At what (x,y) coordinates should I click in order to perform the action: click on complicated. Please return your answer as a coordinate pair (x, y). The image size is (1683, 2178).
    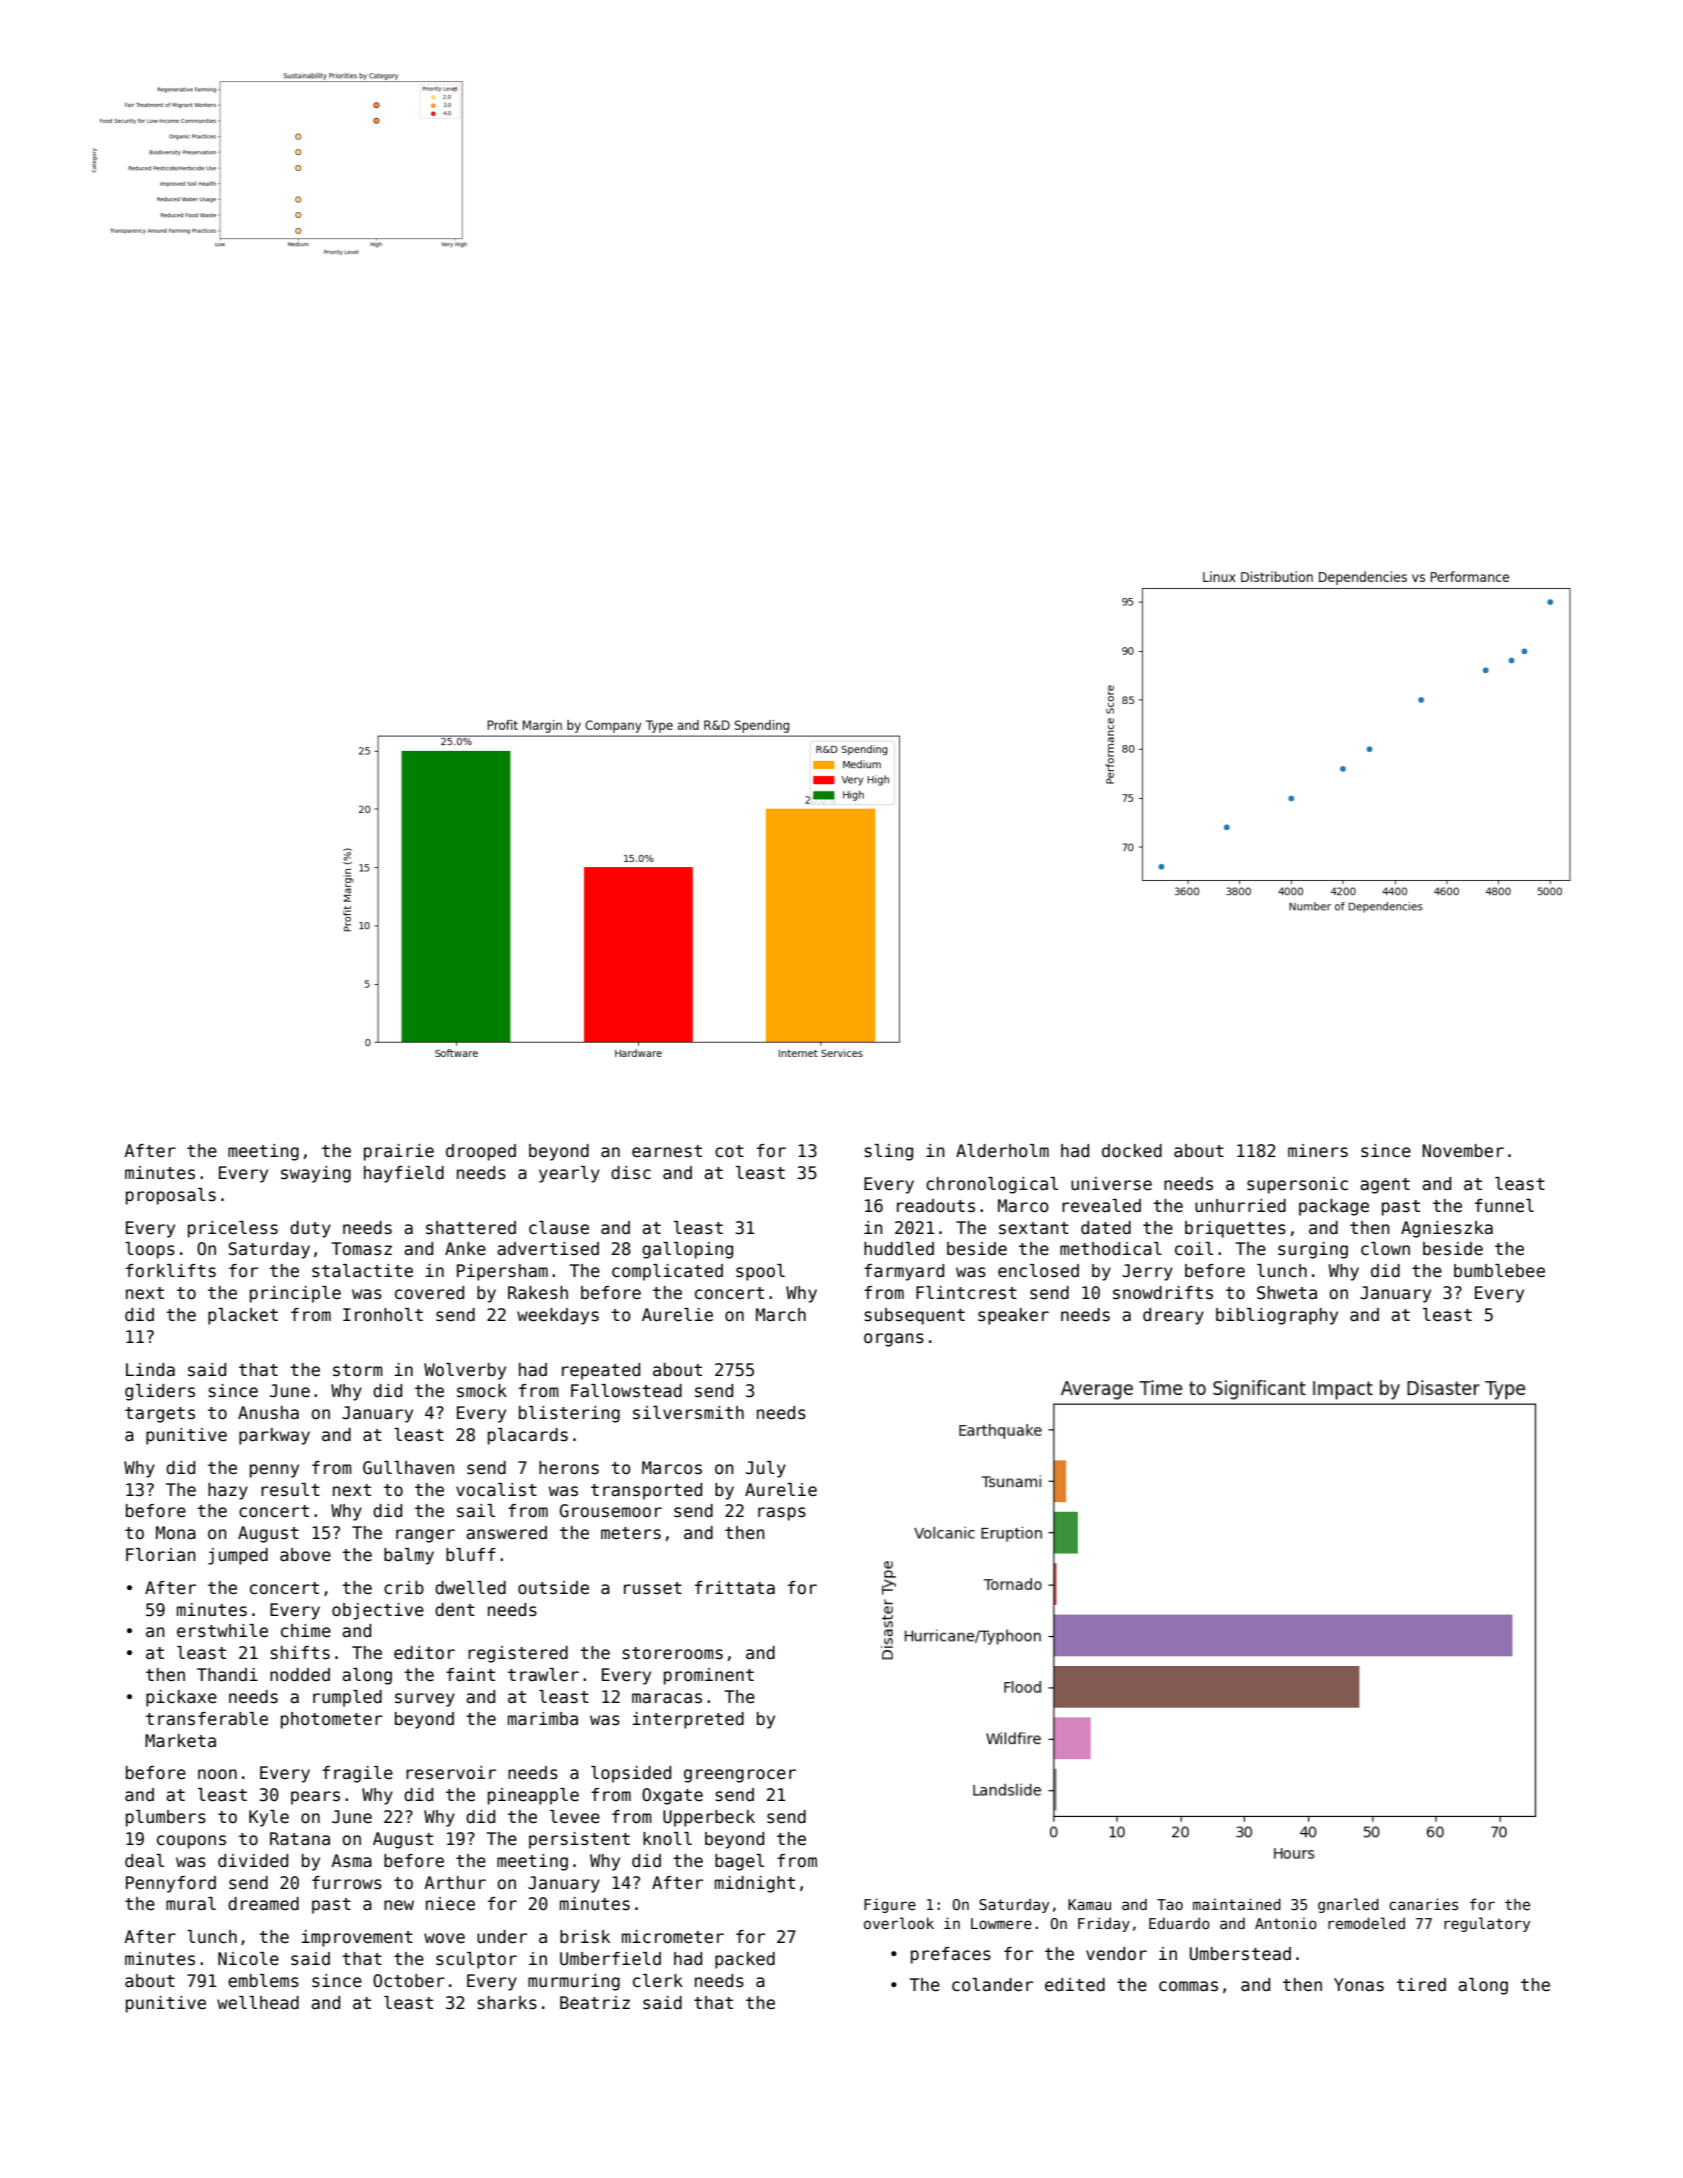
    Looking at the image, I should click on (667, 1272).
